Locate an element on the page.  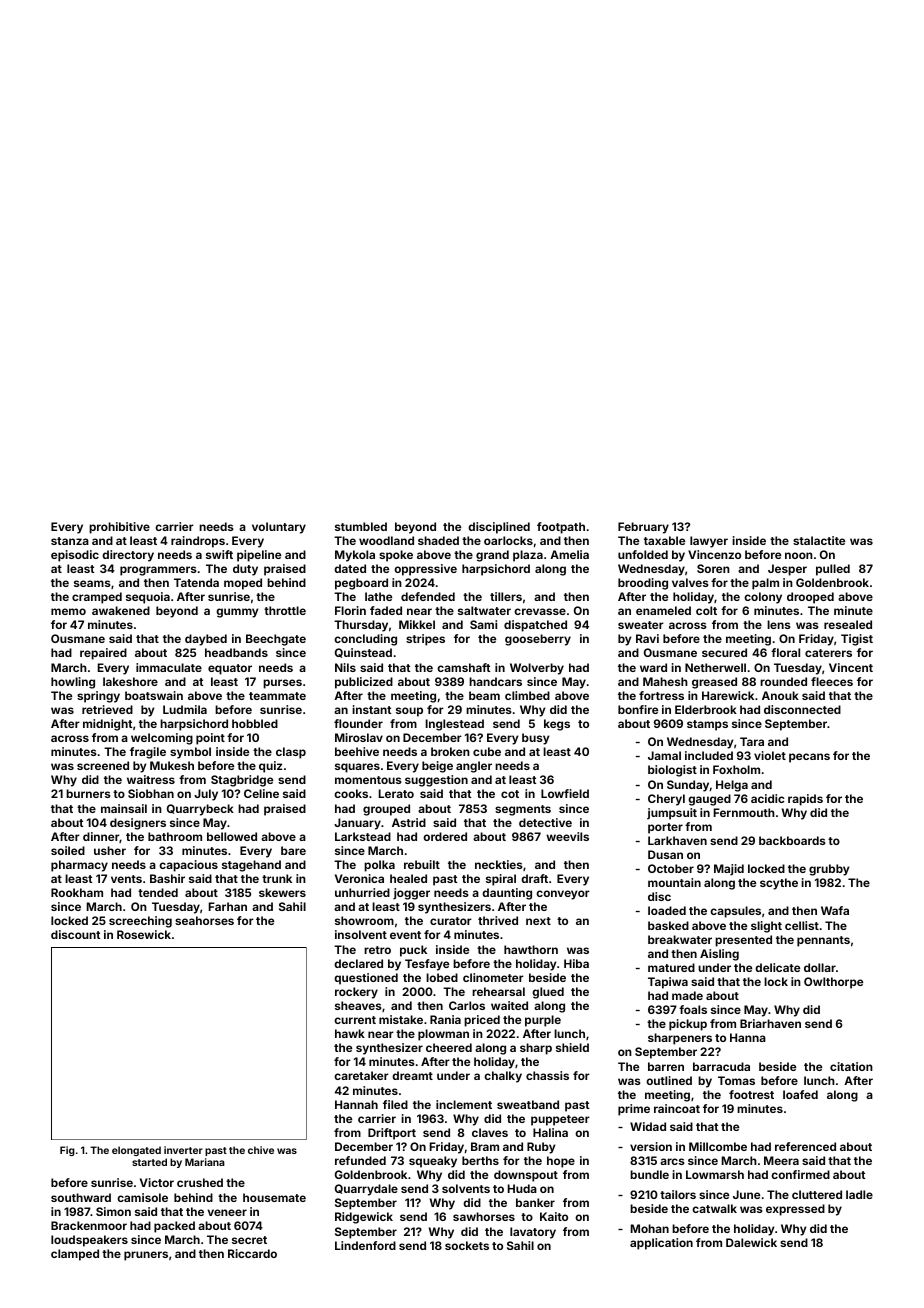
Brackenmoor is located at coordinates (89, 1225).
